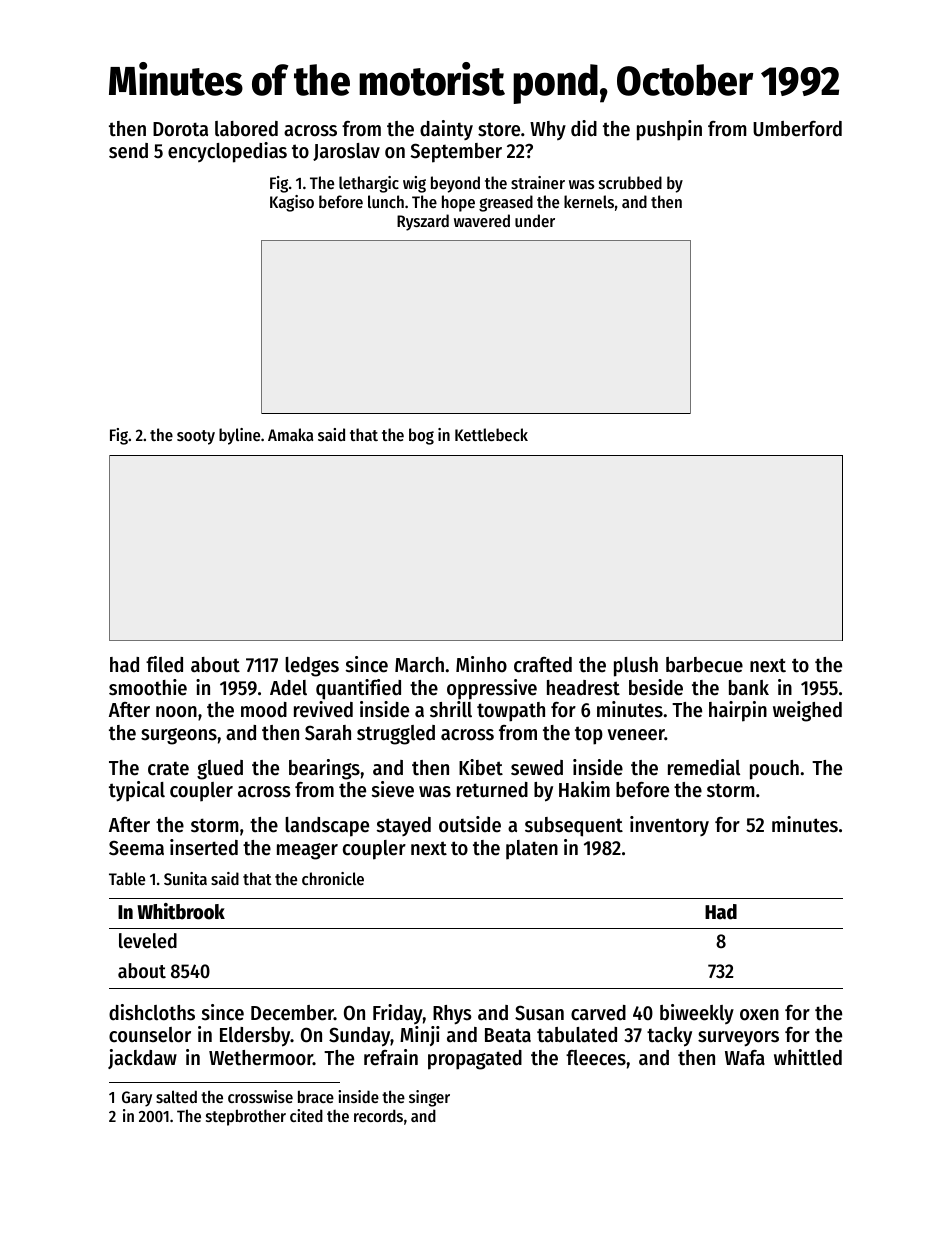  I want to click on Dorota, so click(180, 129).
